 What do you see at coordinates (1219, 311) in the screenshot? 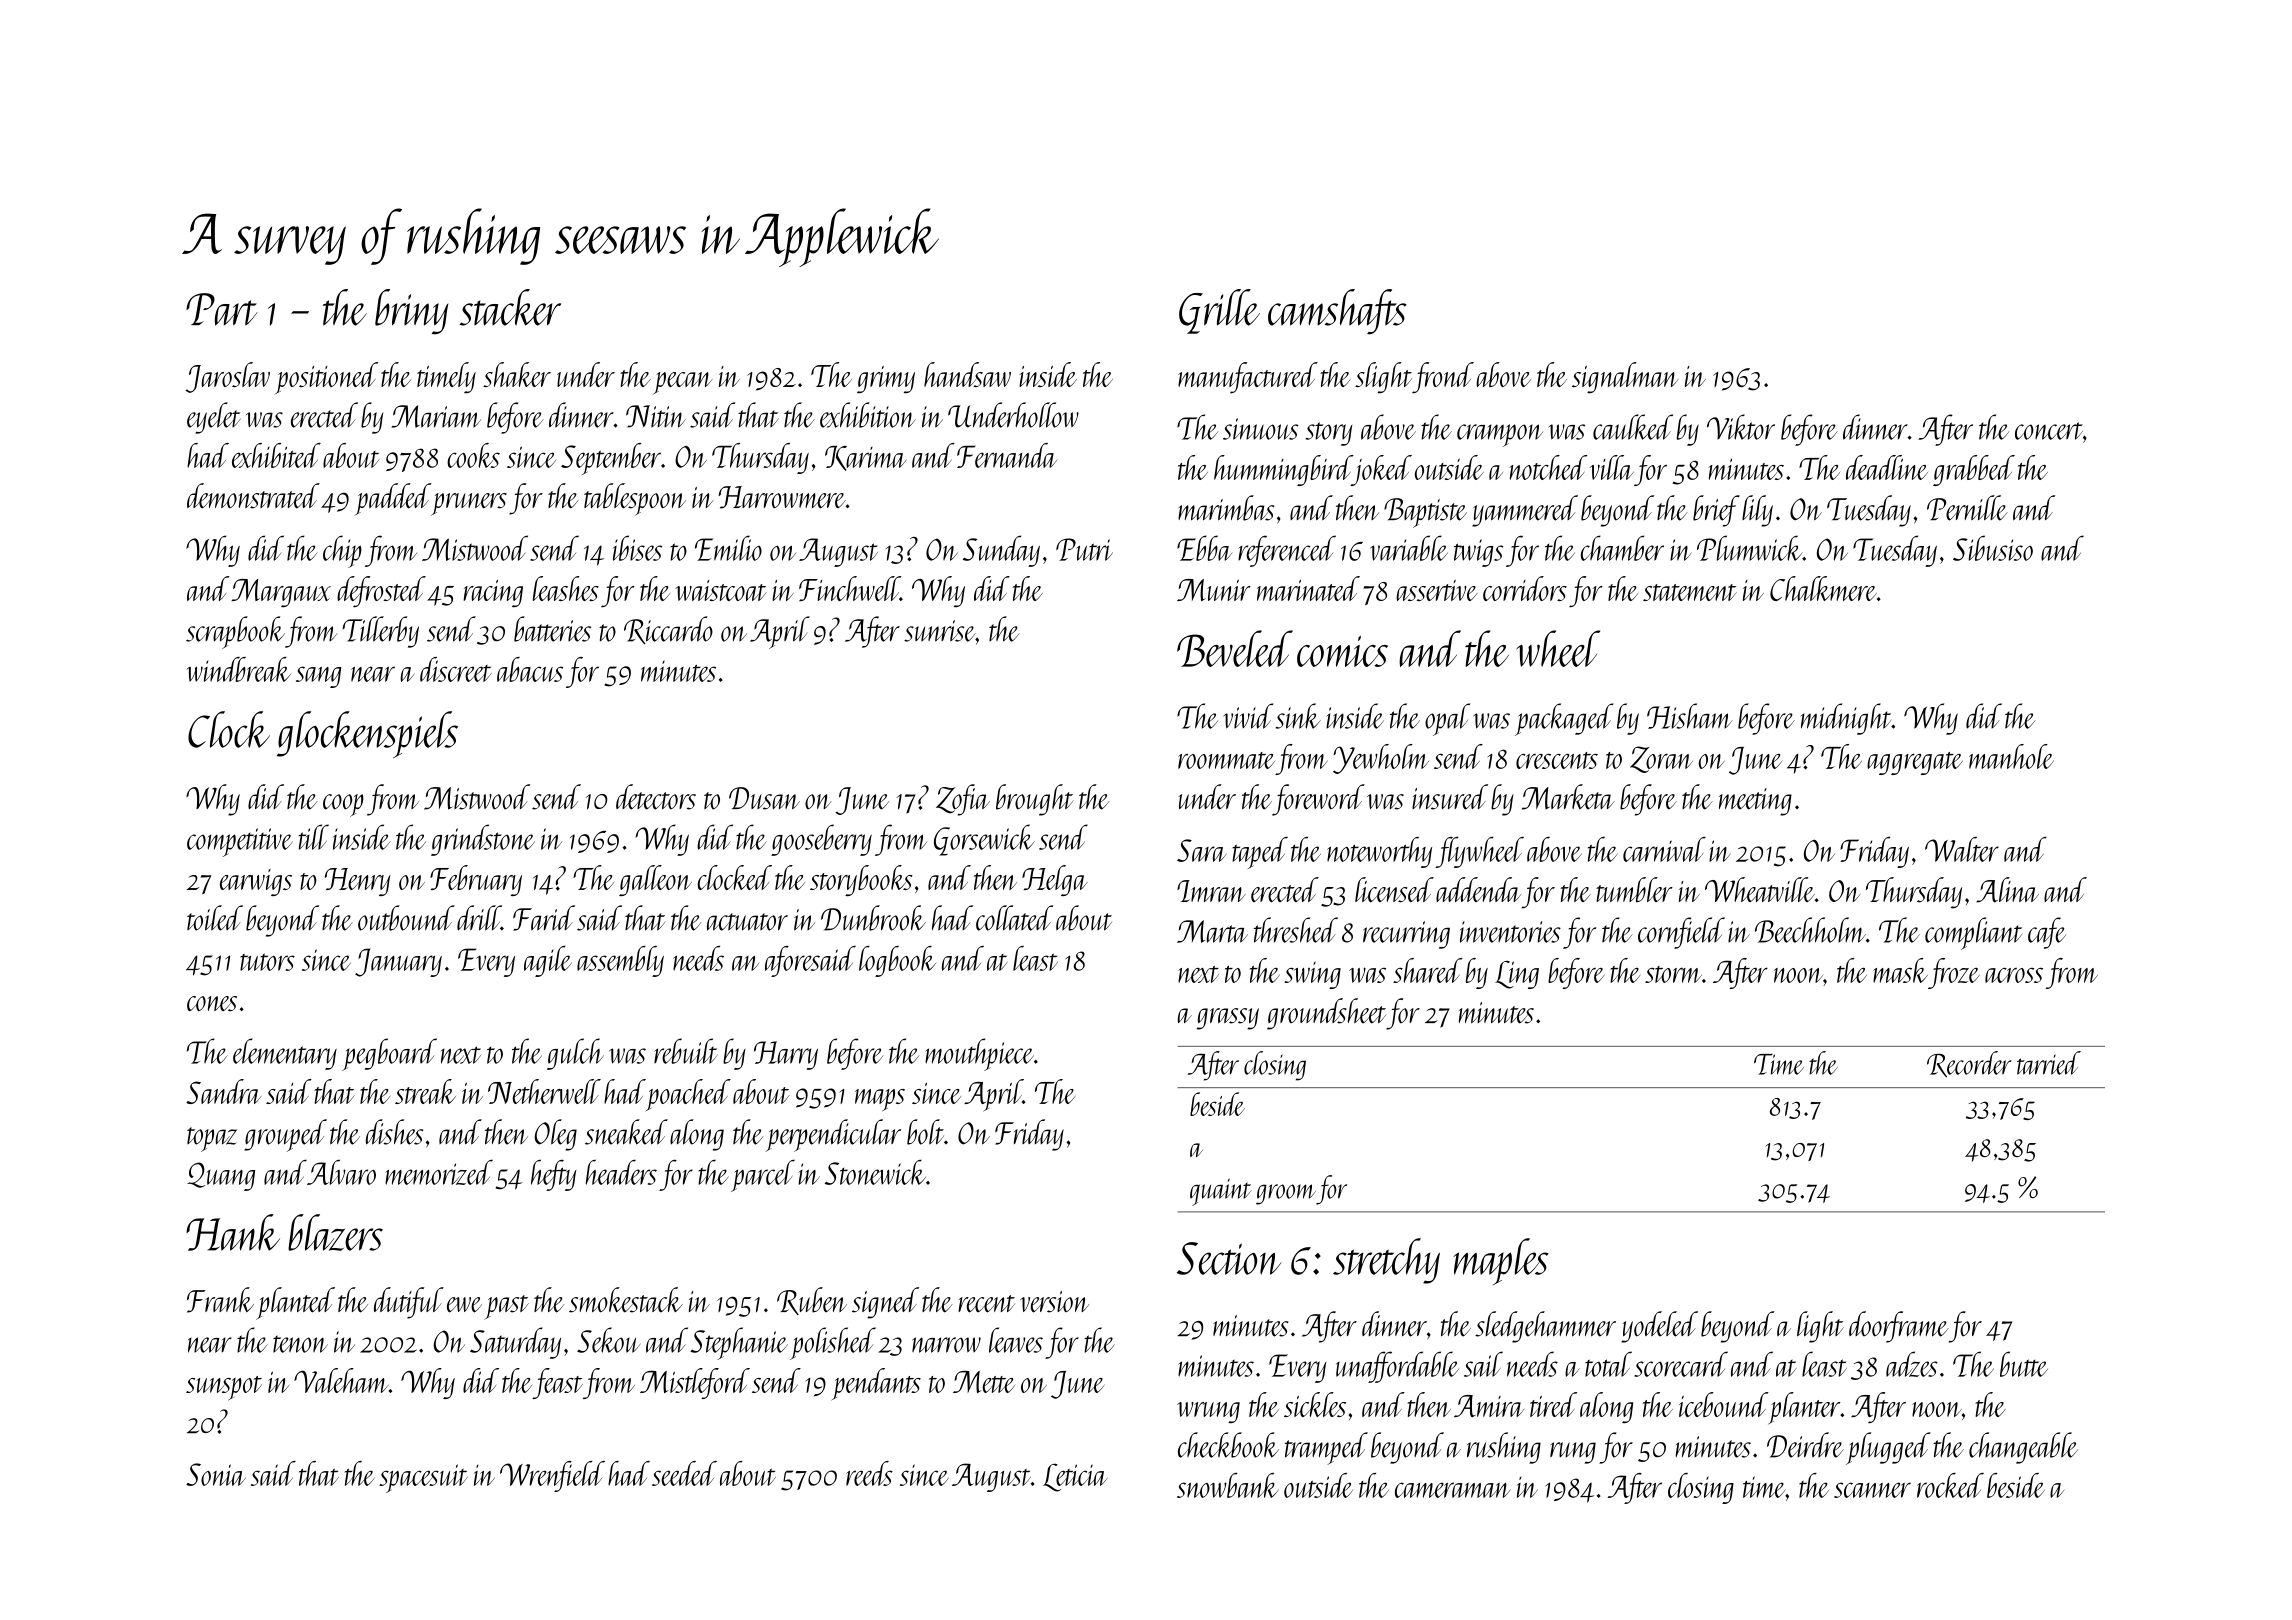
I see `Grille` at bounding box center [1219, 311].
